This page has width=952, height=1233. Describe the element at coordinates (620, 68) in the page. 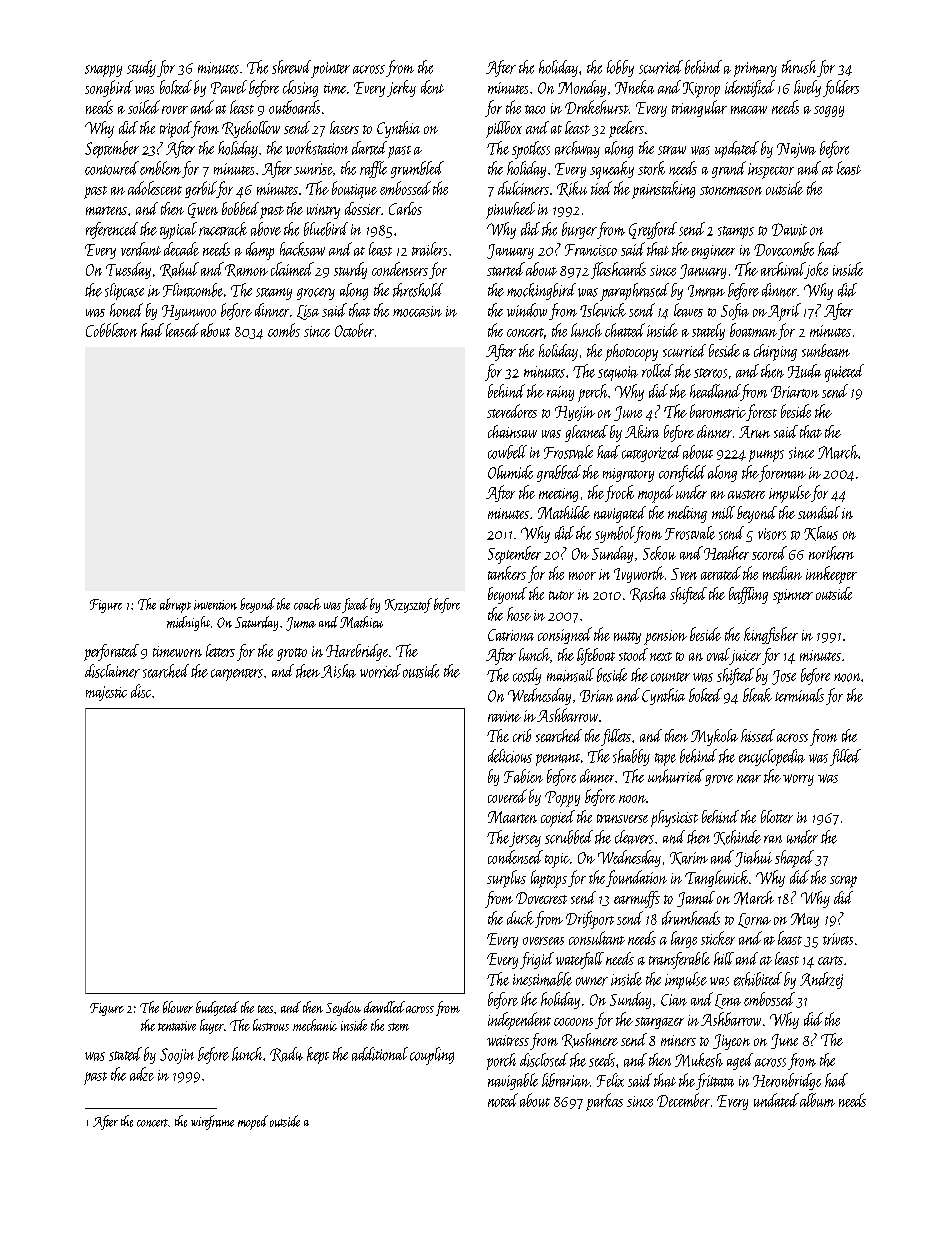

I see `lobby` at that location.
